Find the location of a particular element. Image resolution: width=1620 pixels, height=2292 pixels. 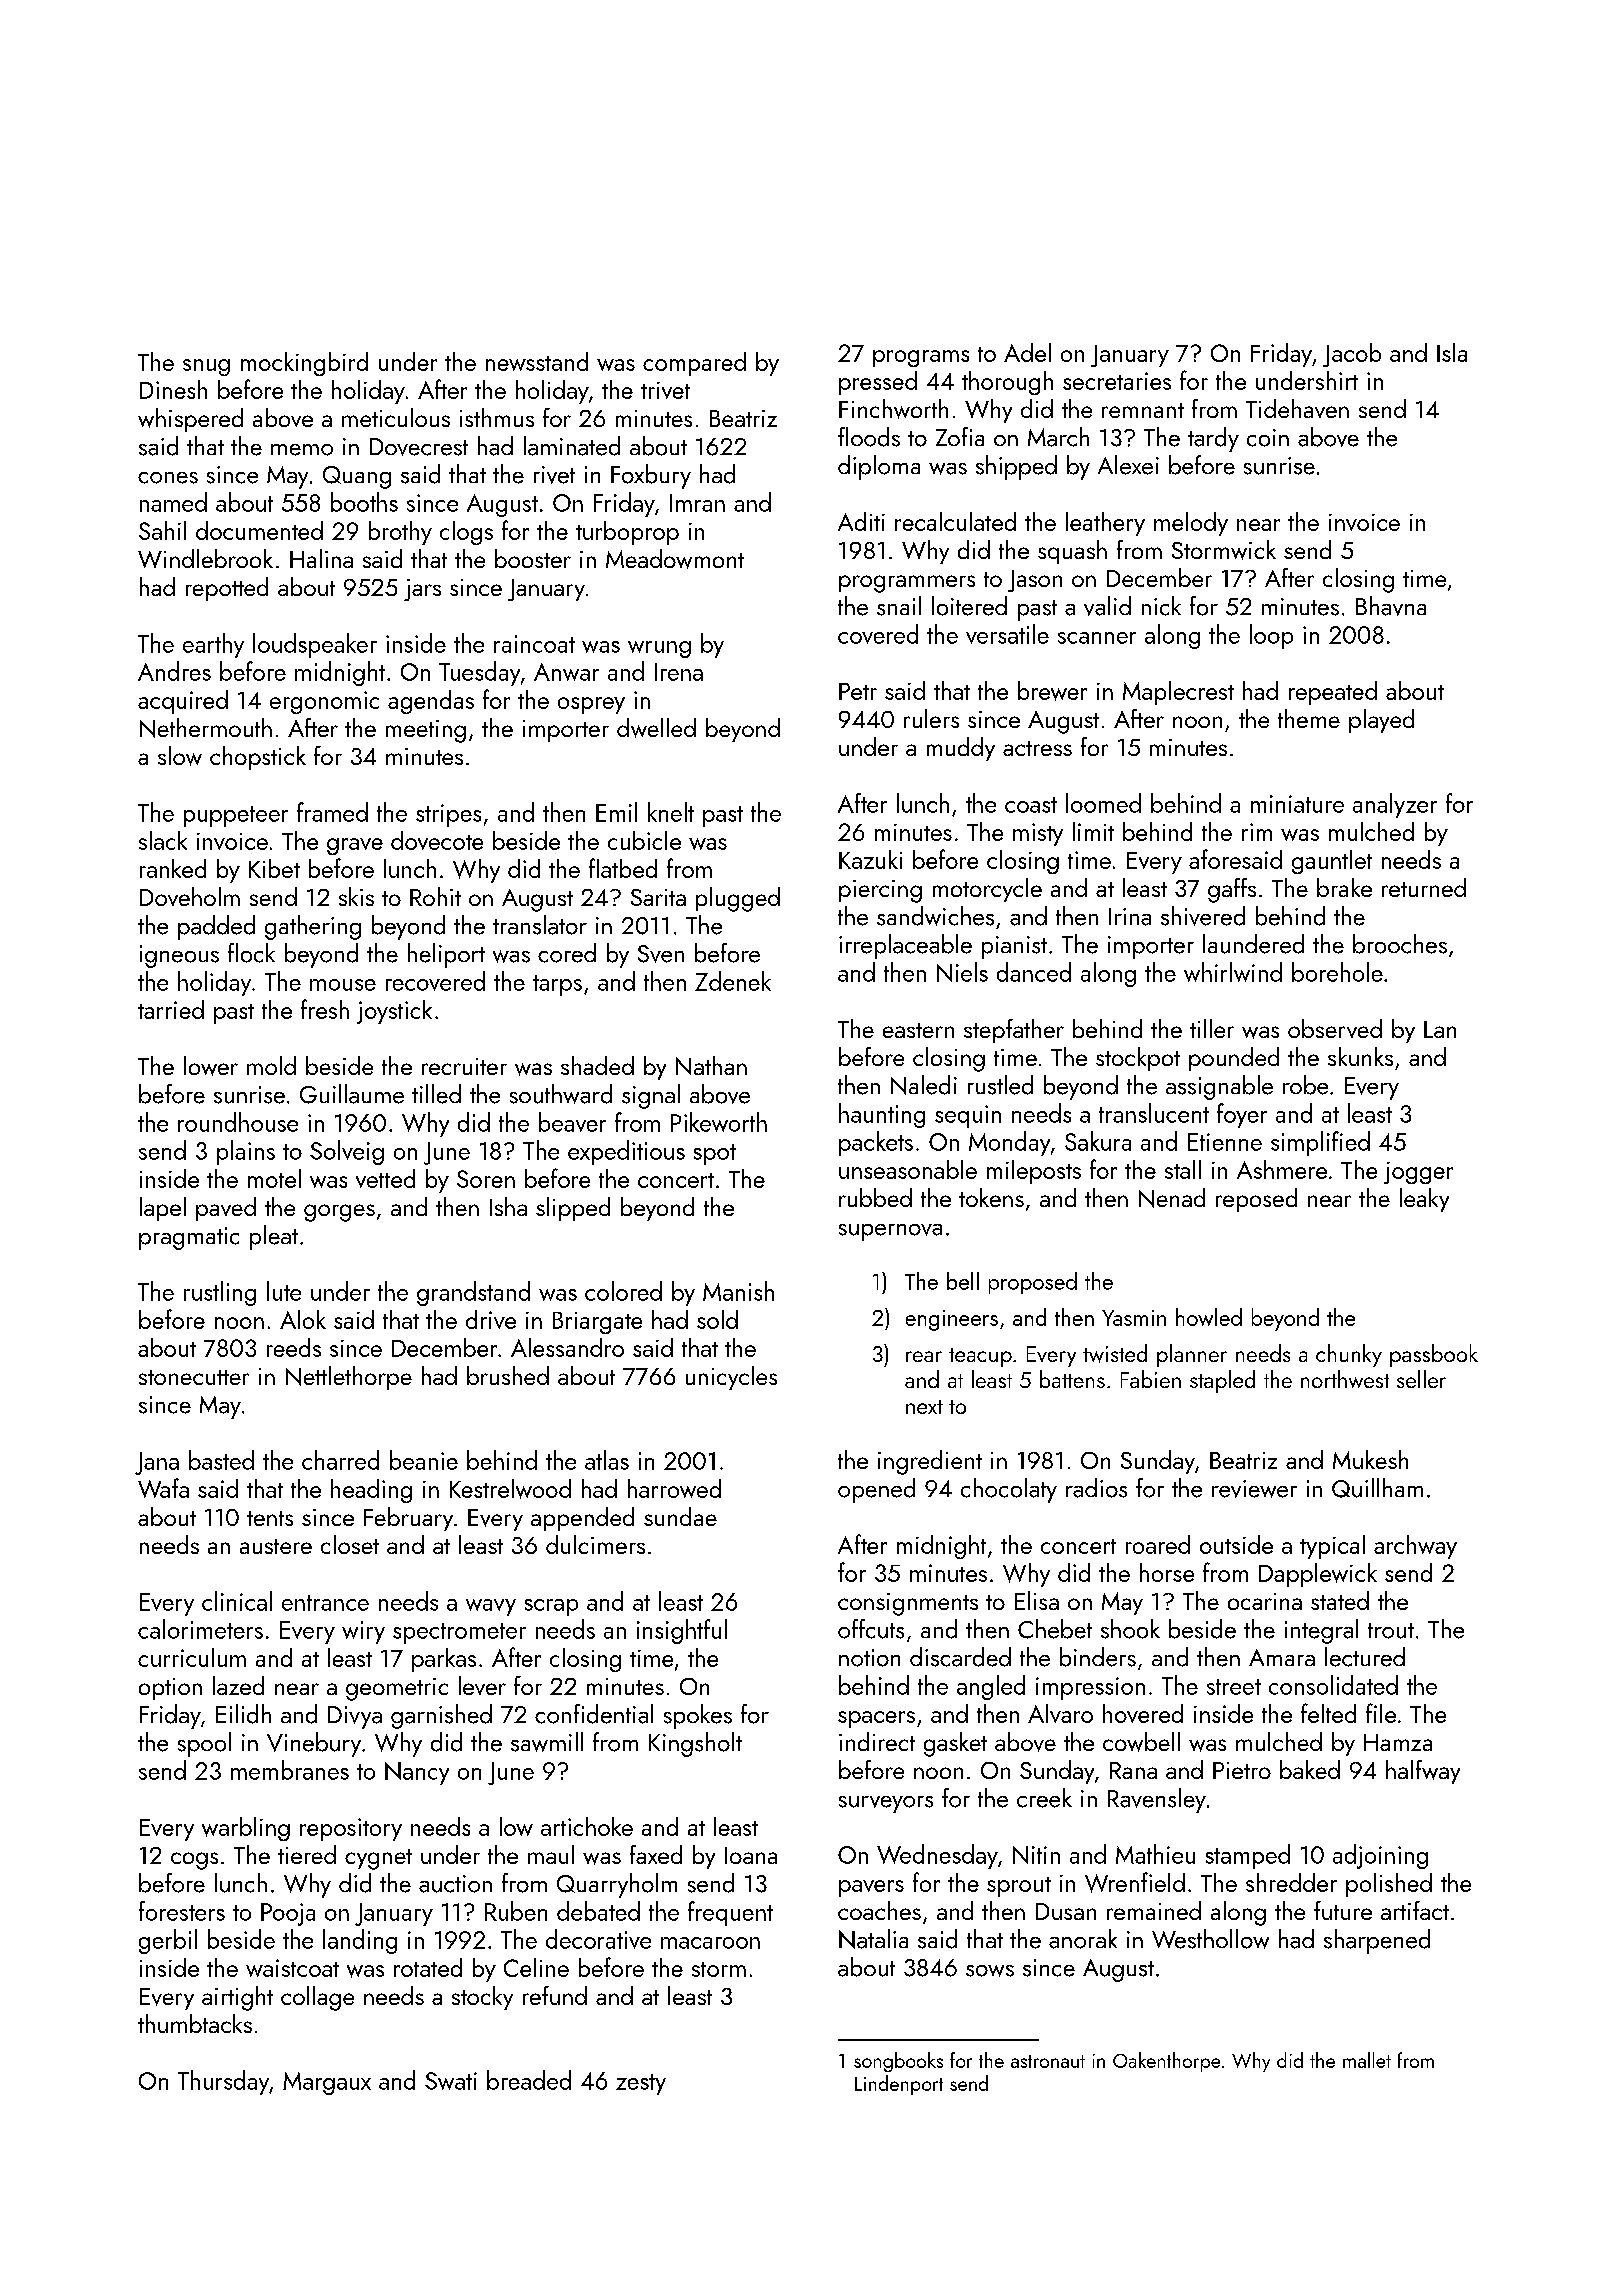

basted is located at coordinates (221, 1460).
